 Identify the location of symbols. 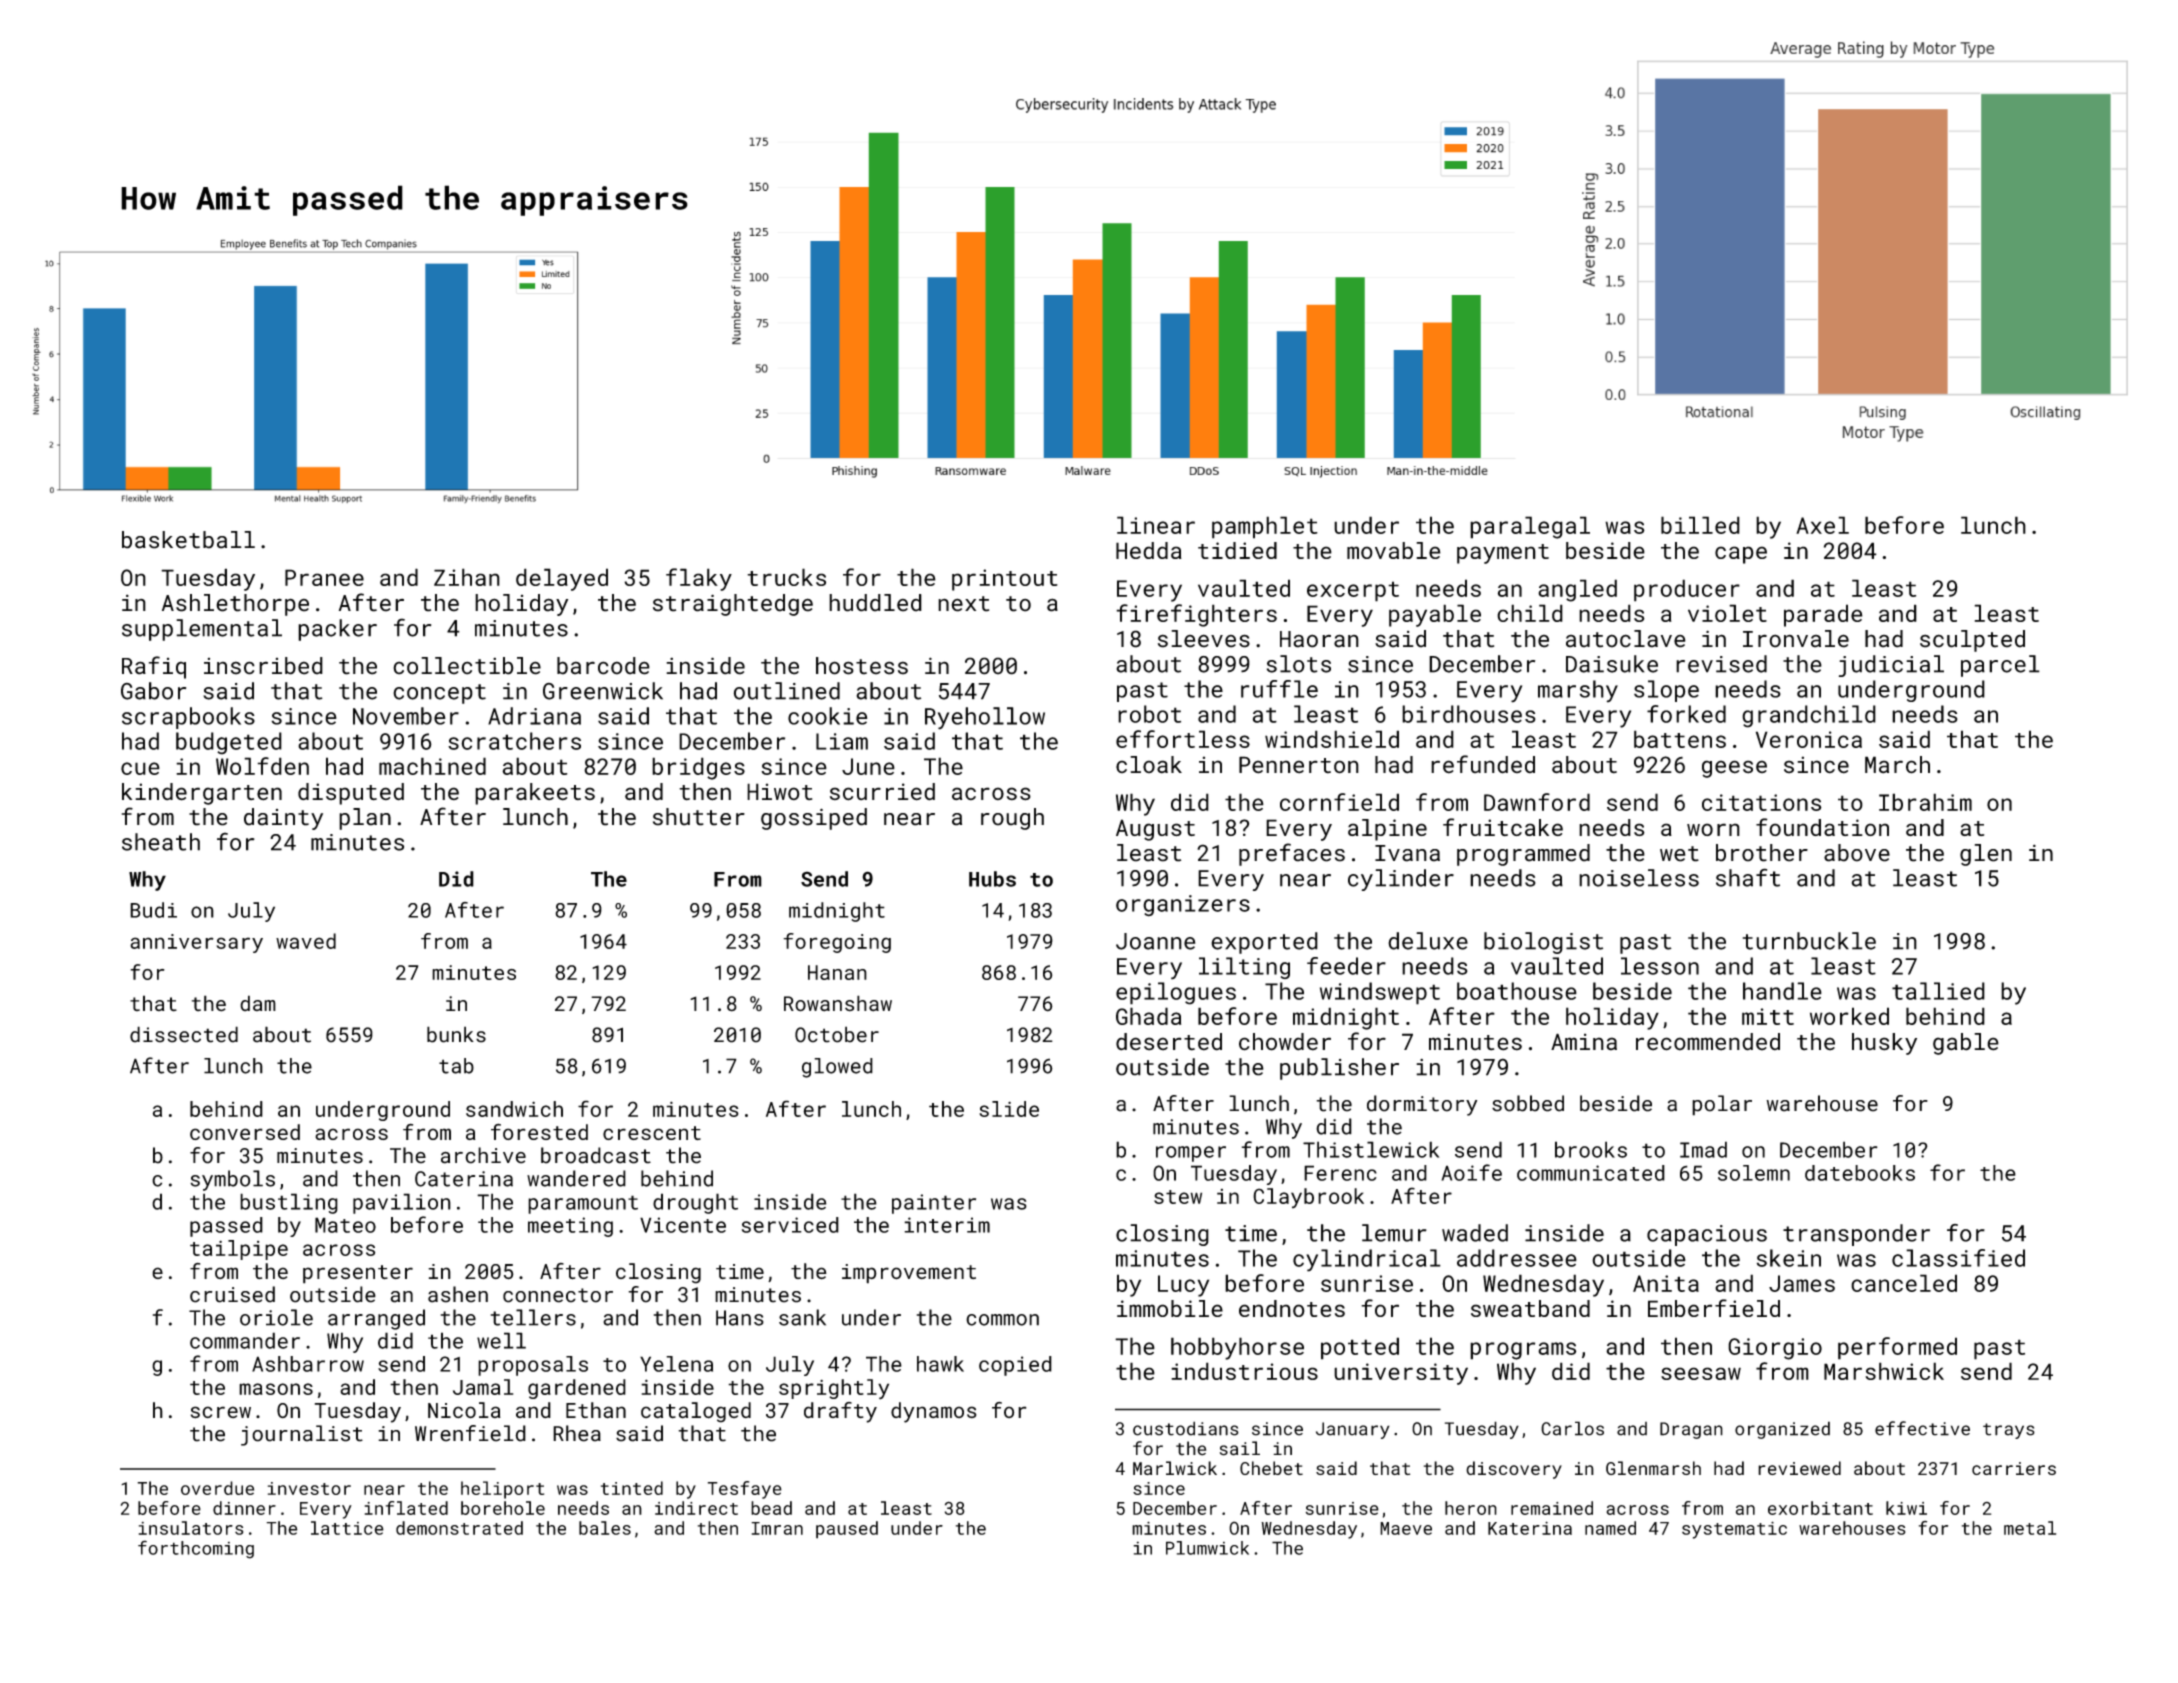
(232, 1180).
